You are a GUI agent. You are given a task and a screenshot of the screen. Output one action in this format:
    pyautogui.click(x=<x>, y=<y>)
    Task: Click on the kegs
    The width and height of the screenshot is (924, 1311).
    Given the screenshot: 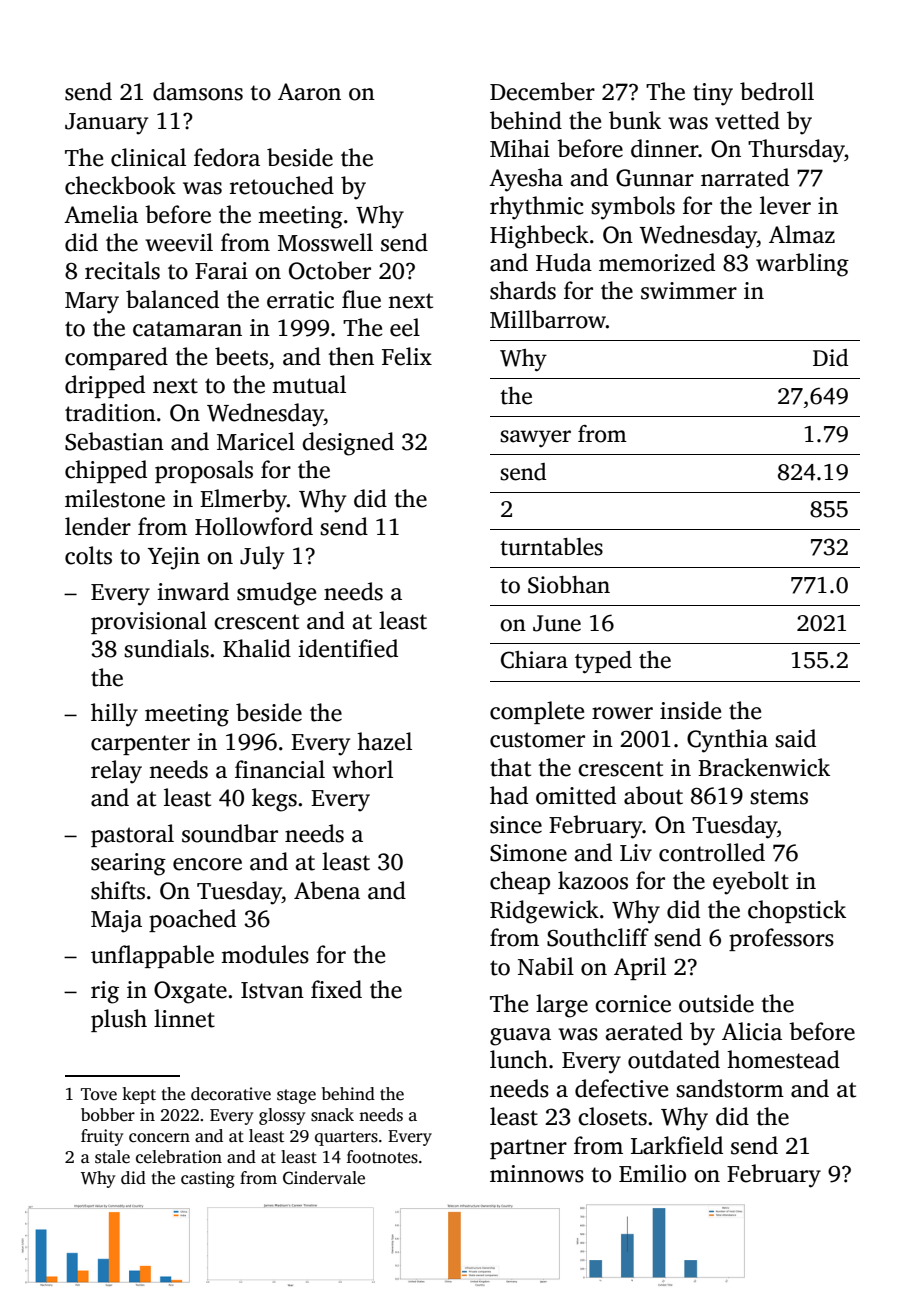 What is the action you would take?
    pyautogui.click(x=274, y=800)
